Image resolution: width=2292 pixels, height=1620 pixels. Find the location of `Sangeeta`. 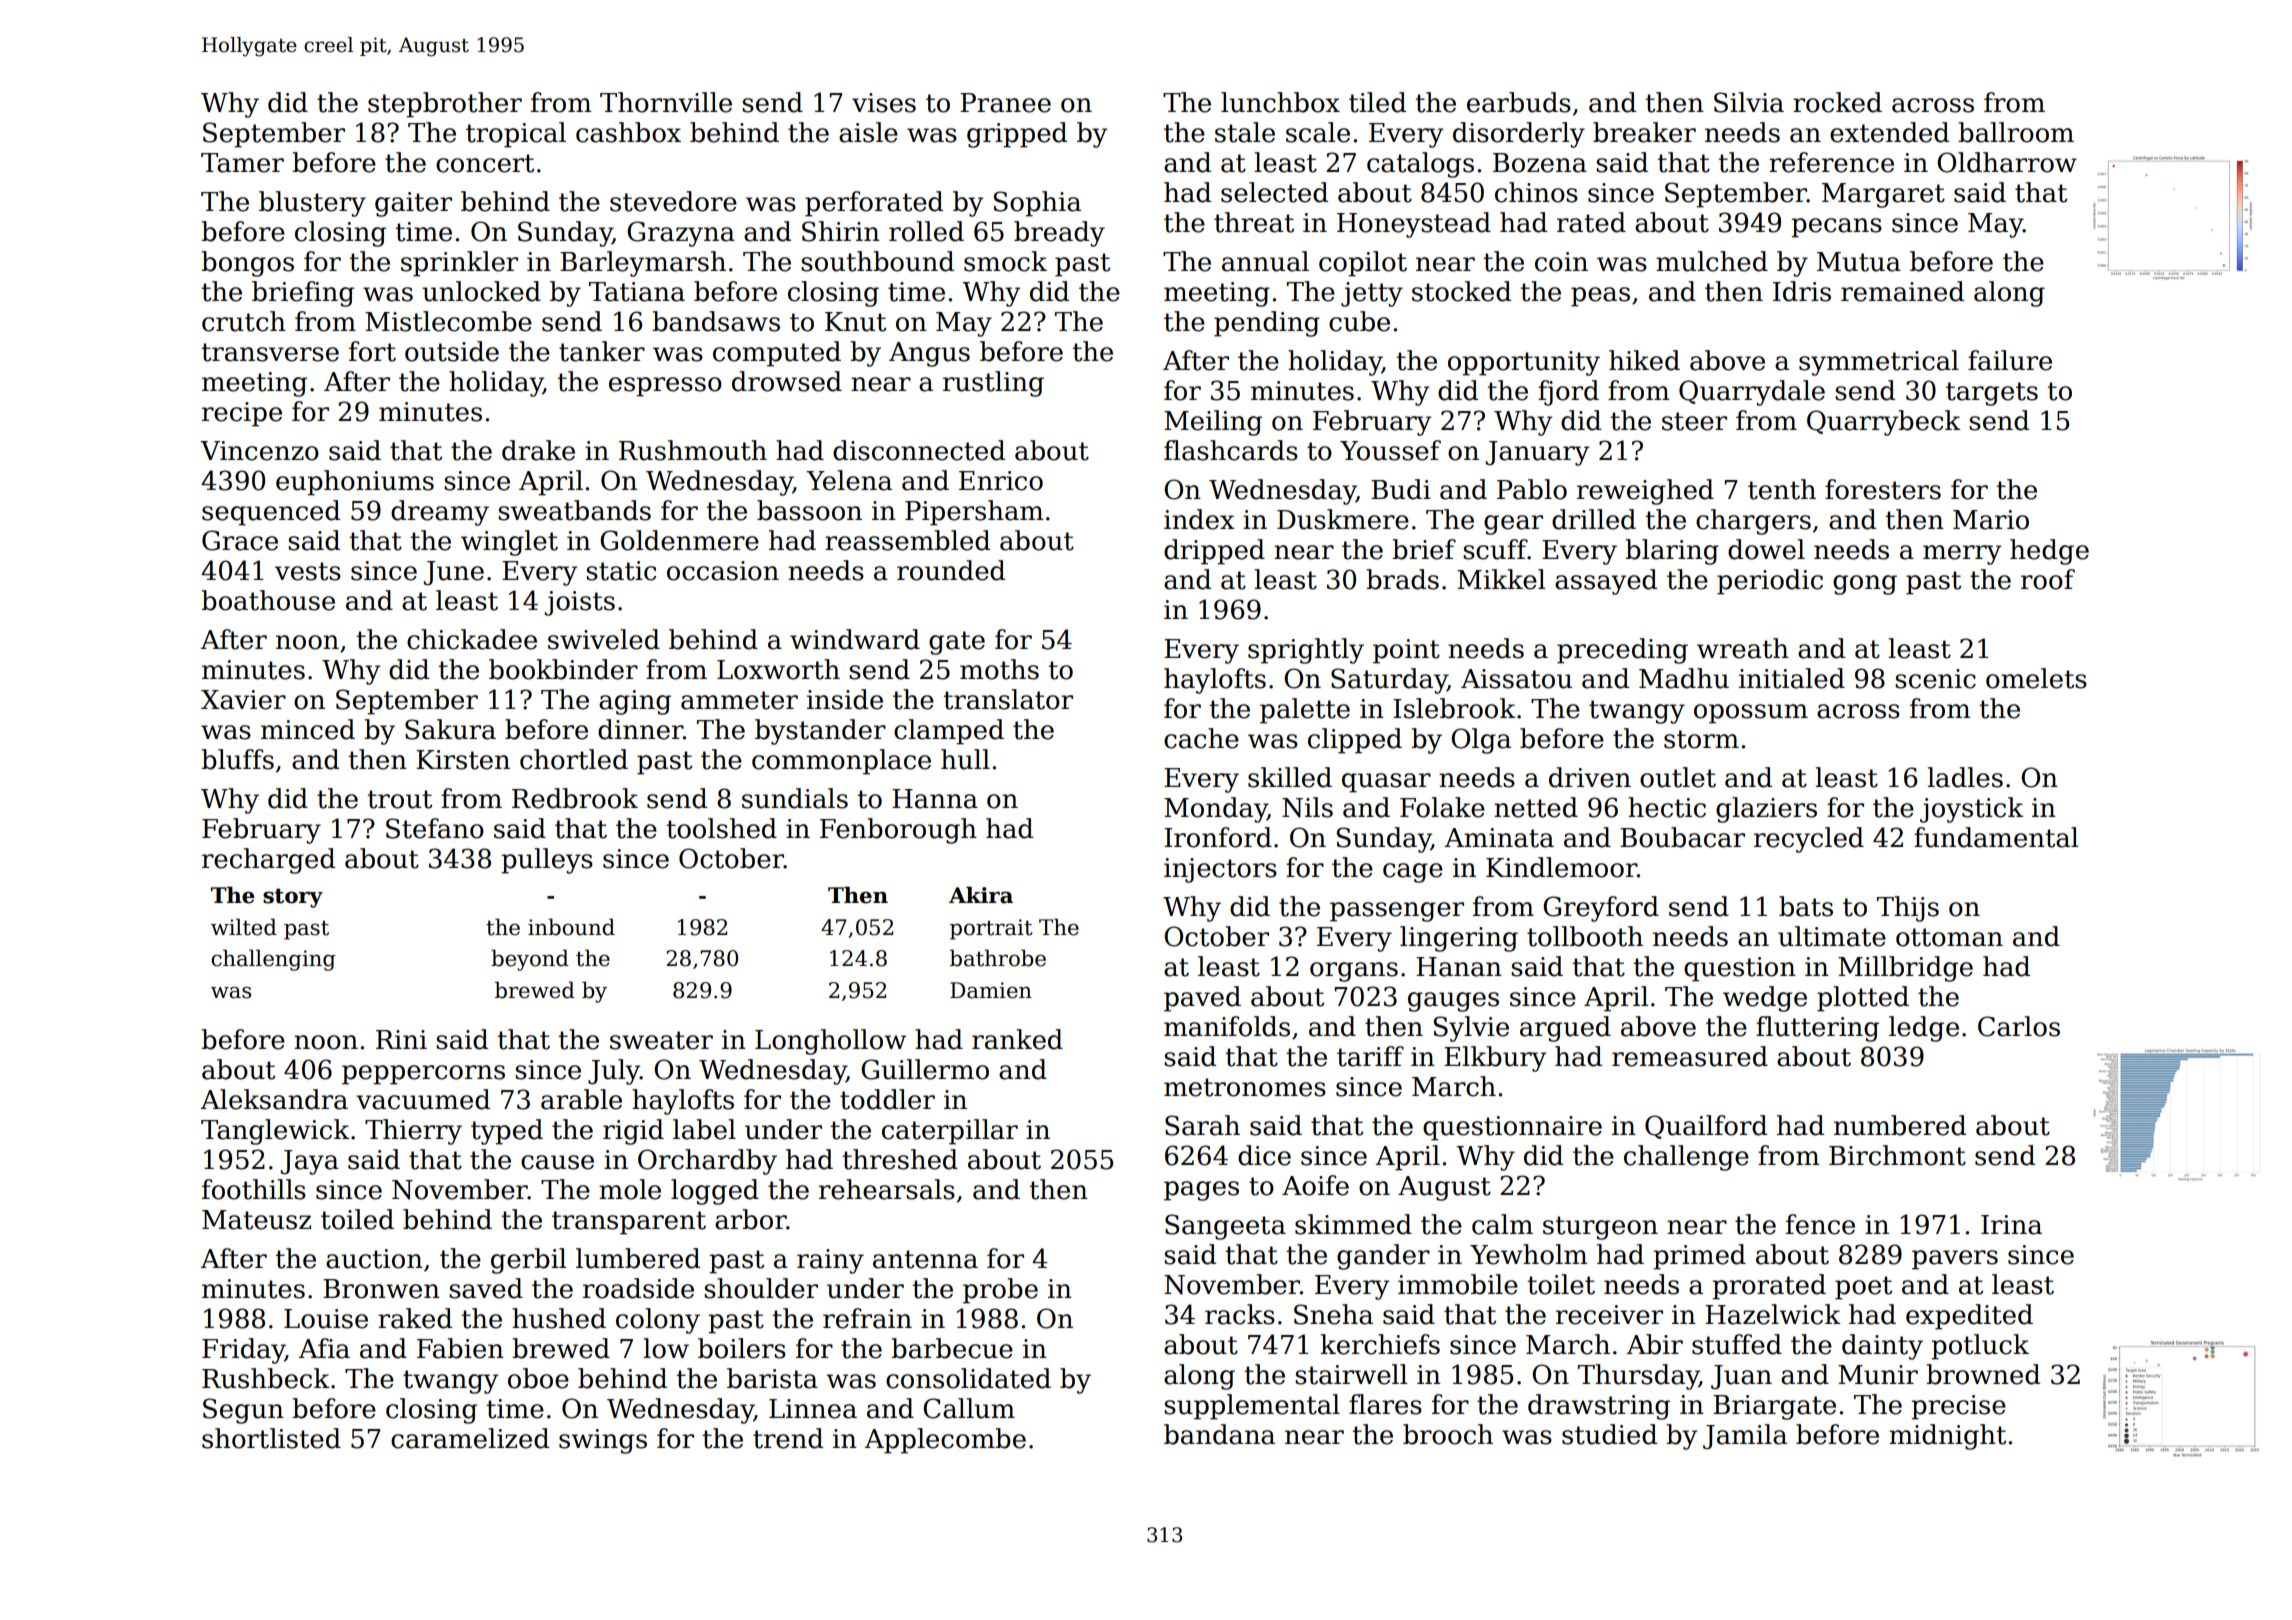

Sangeeta is located at coordinates (1225, 1227).
